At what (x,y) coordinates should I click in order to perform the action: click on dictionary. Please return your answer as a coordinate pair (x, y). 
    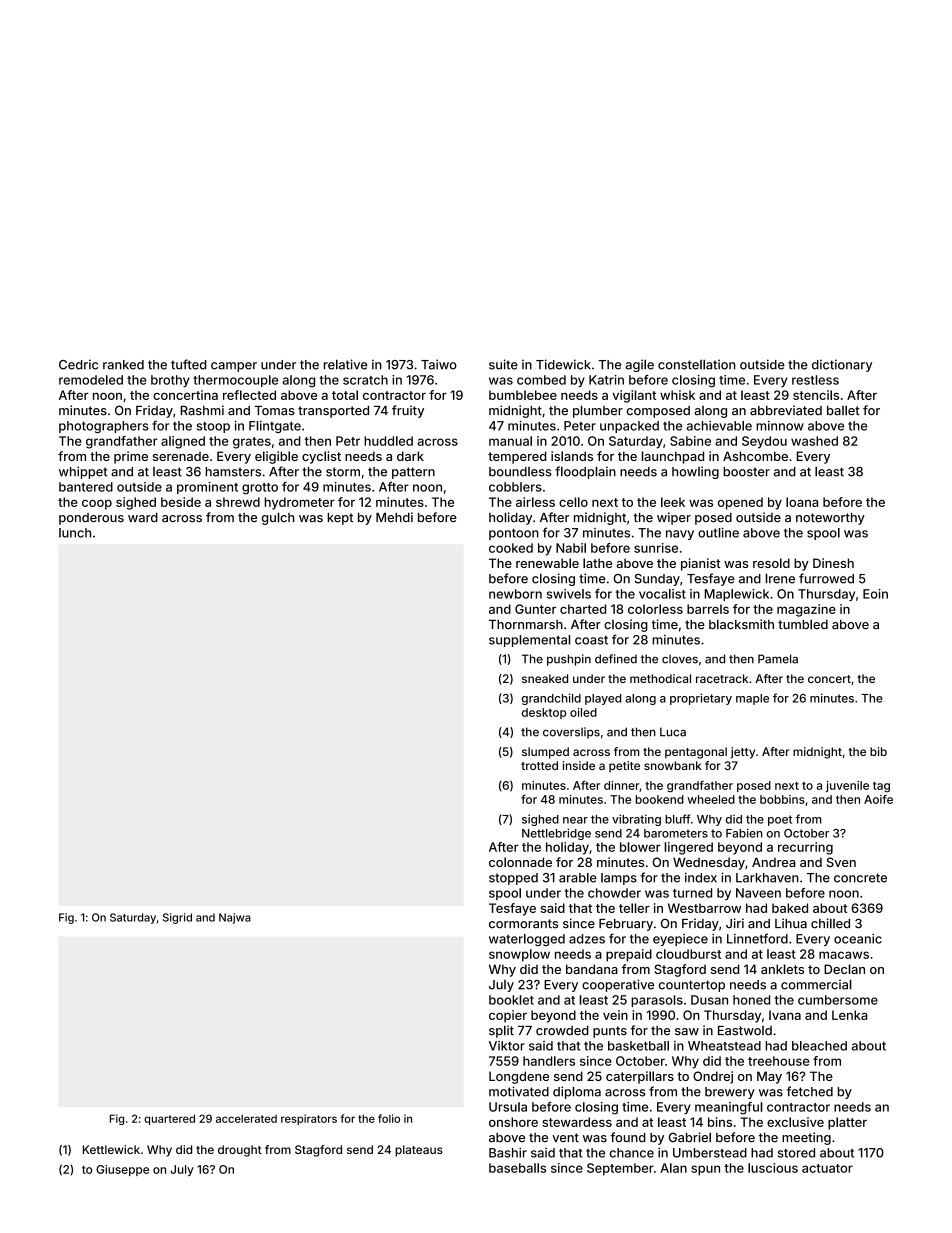
    Looking at the image, I should click on (842, 365).
